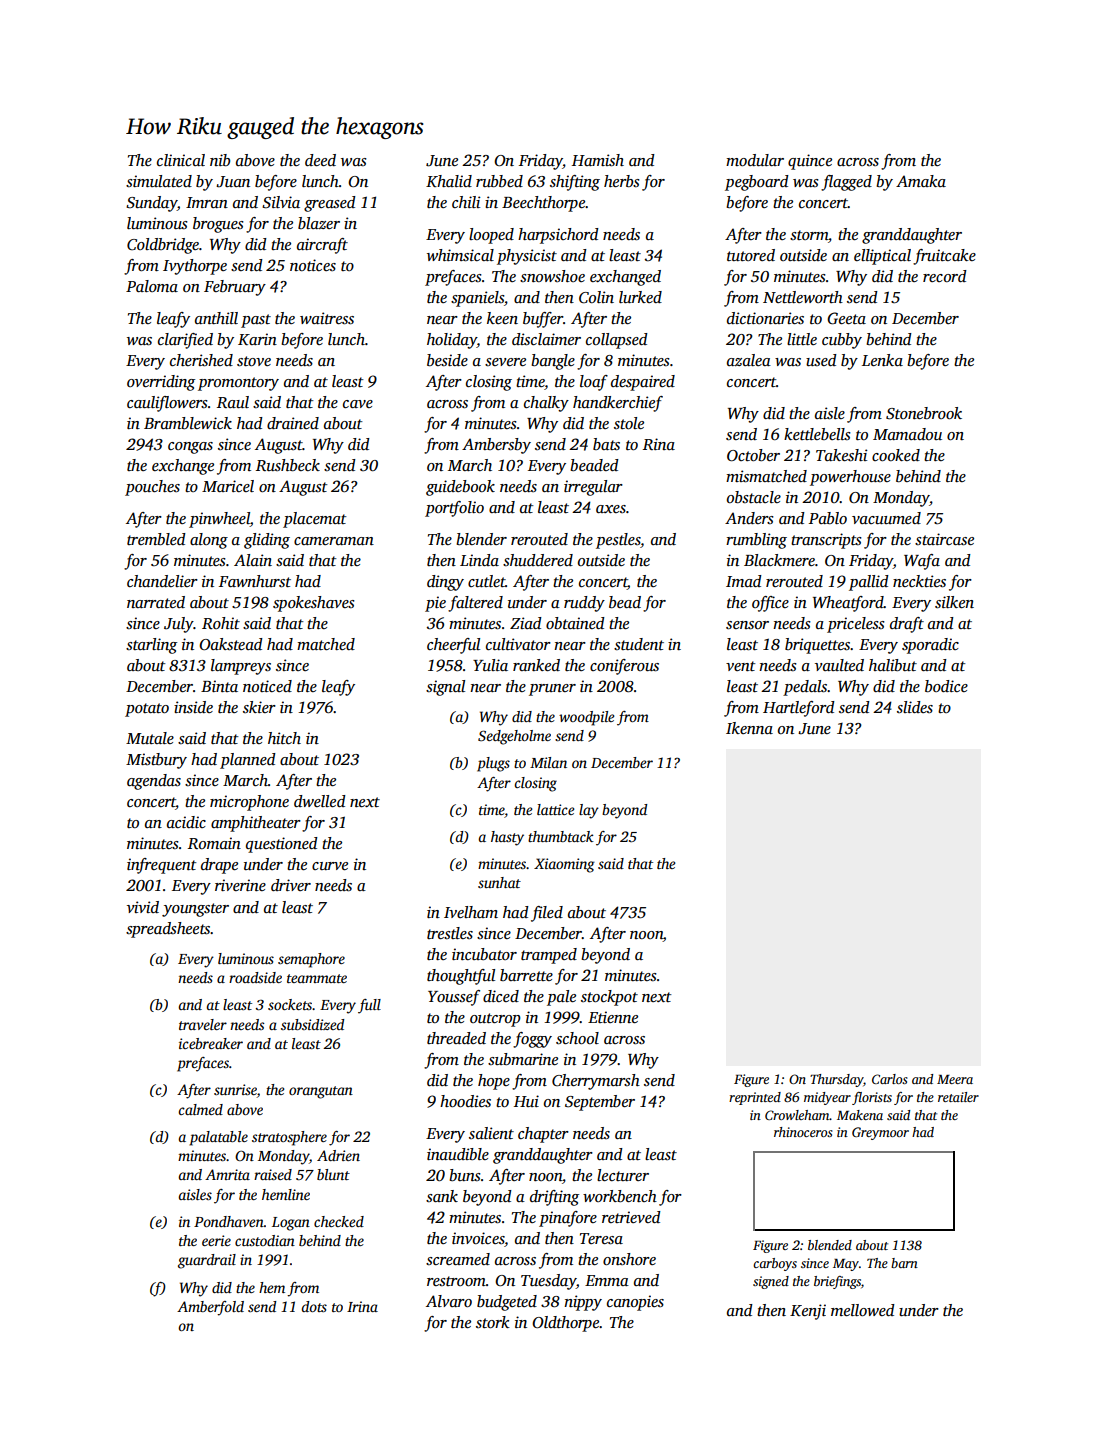 The height and width of the screenshot is (1434, 1108). Describe the element at coordinates (496, 446) in the screenshot. I see `Ambersby` at that location.
